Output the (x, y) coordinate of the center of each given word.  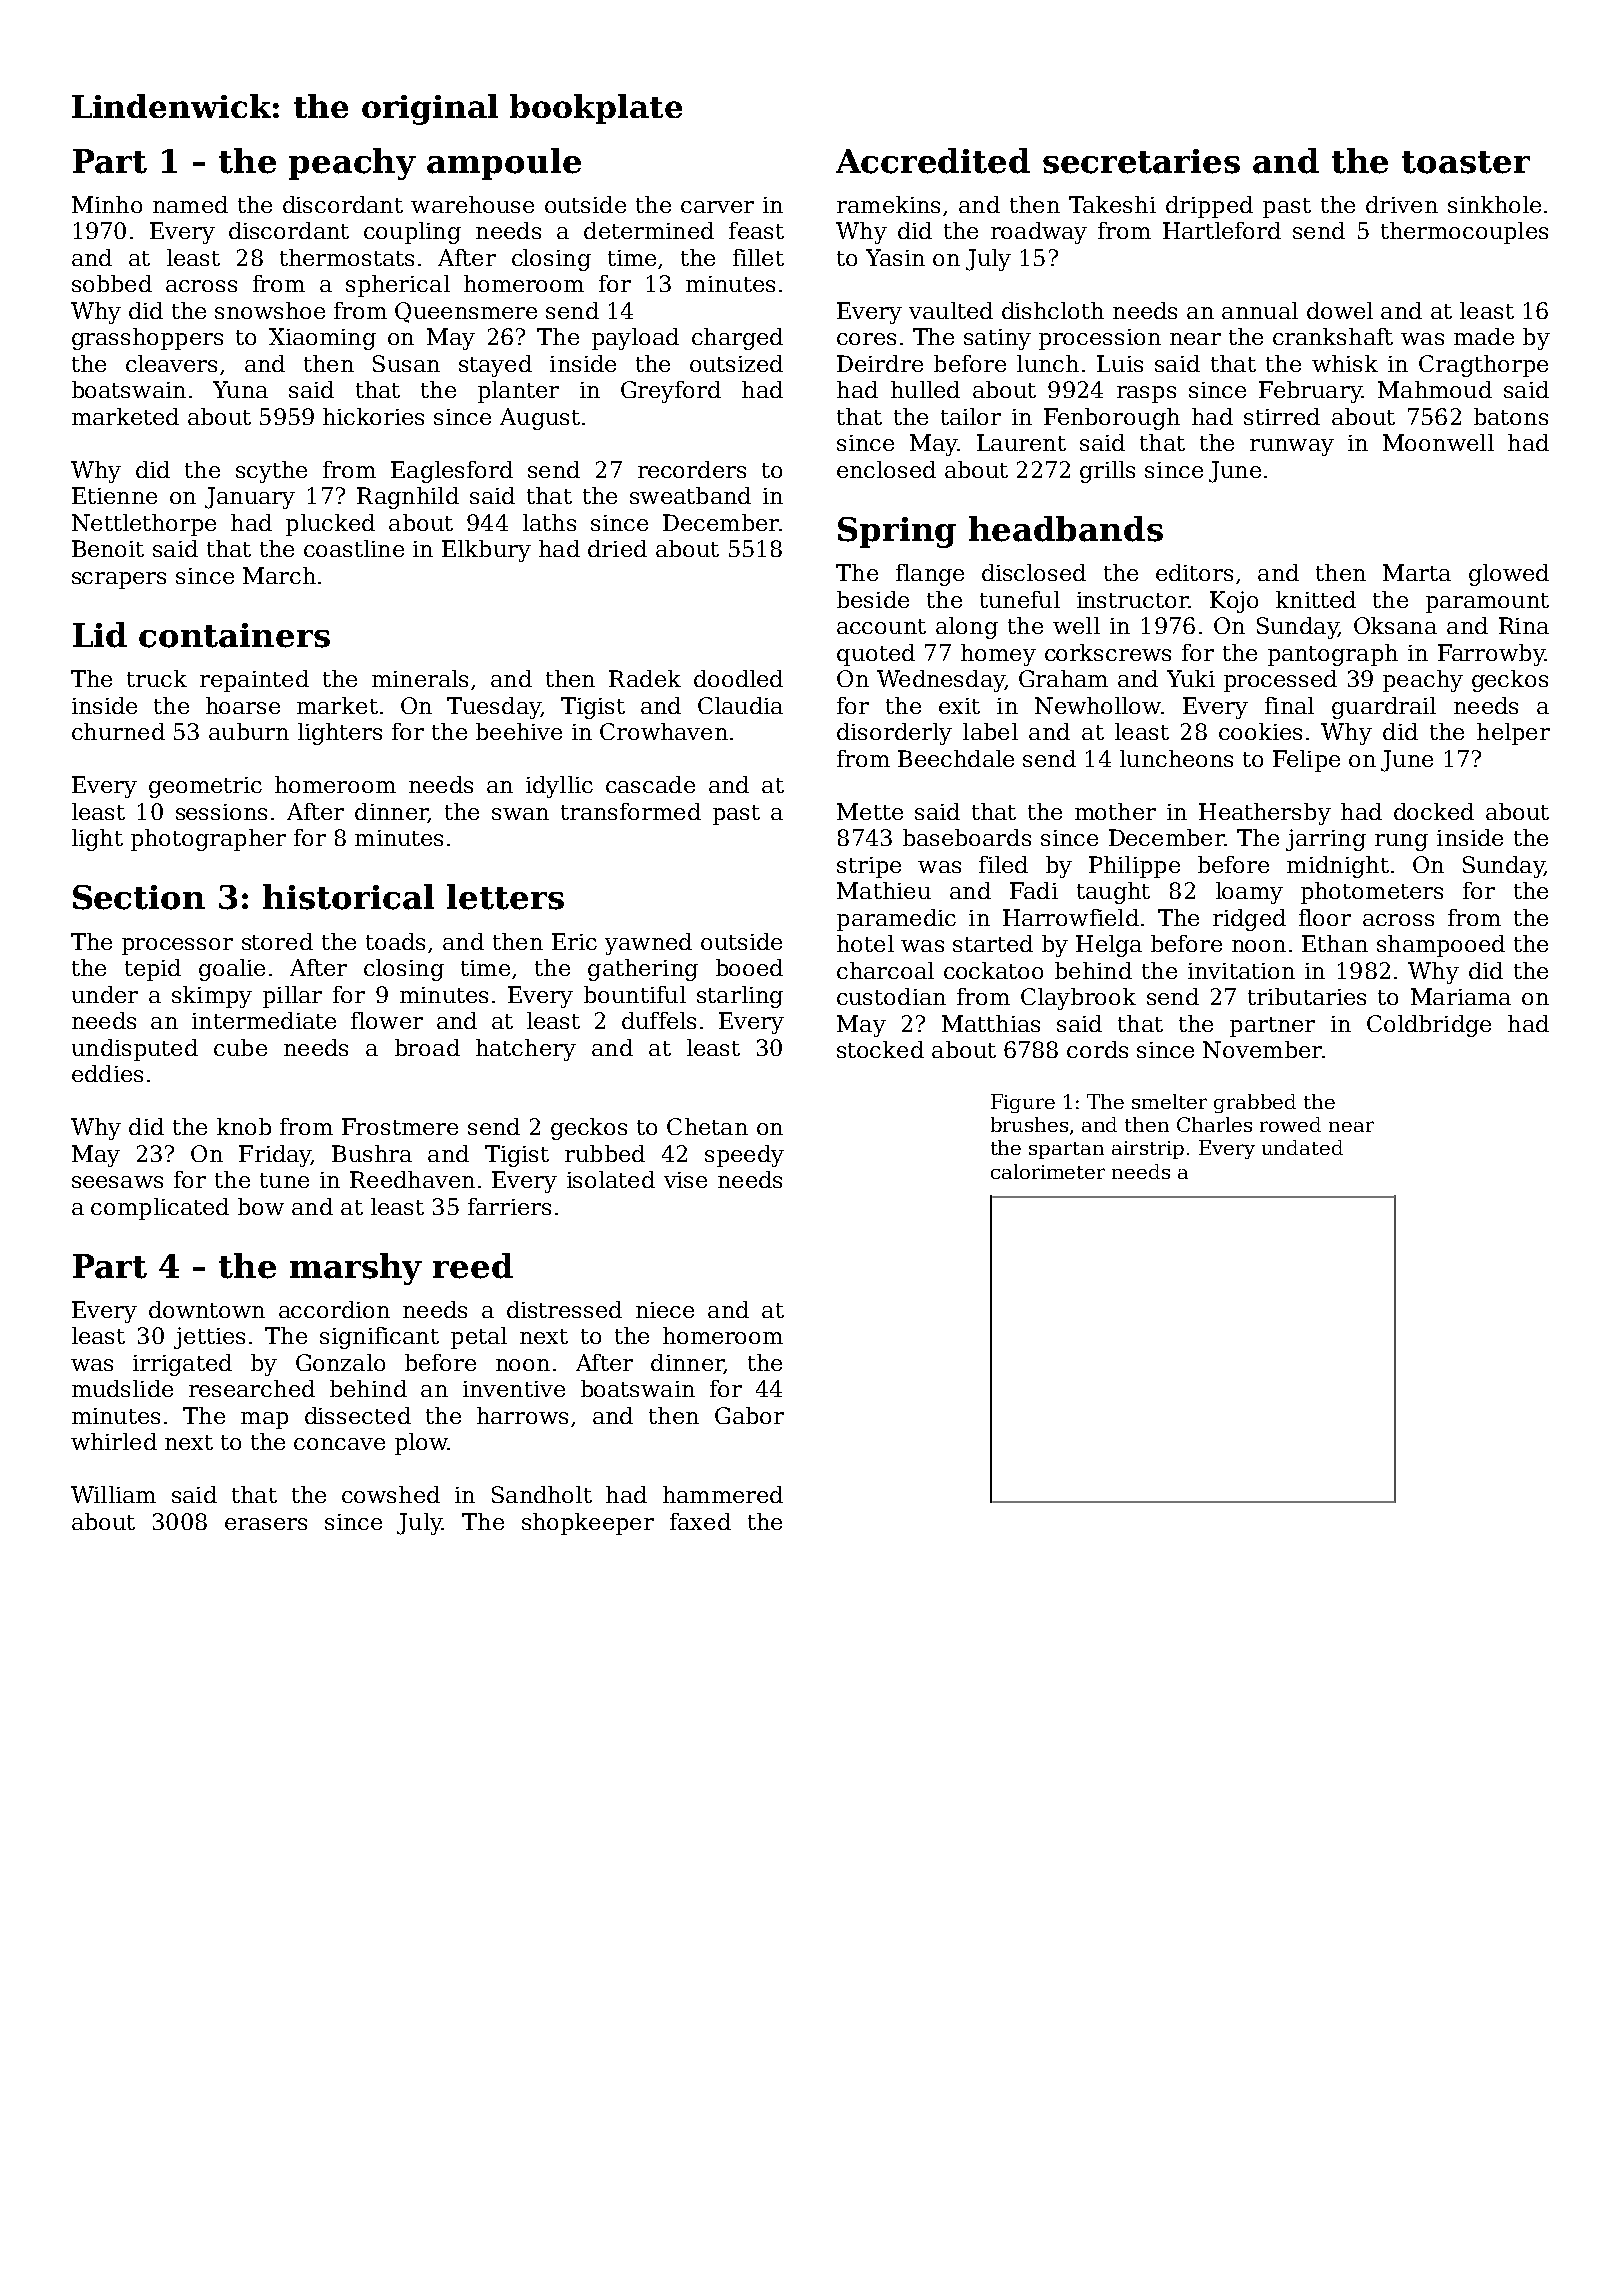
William (113, 1494)
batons (1511, 416)
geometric (205, 787)
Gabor (749, 1415)
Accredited (933, 161)
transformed (631, 811)
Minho (107, 204)
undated (1302, 1147)
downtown (207, 1309)
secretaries (1141, 161)
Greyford (671, 392)
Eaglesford (452, 472)
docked (1434, 811)
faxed (700, 1521)
